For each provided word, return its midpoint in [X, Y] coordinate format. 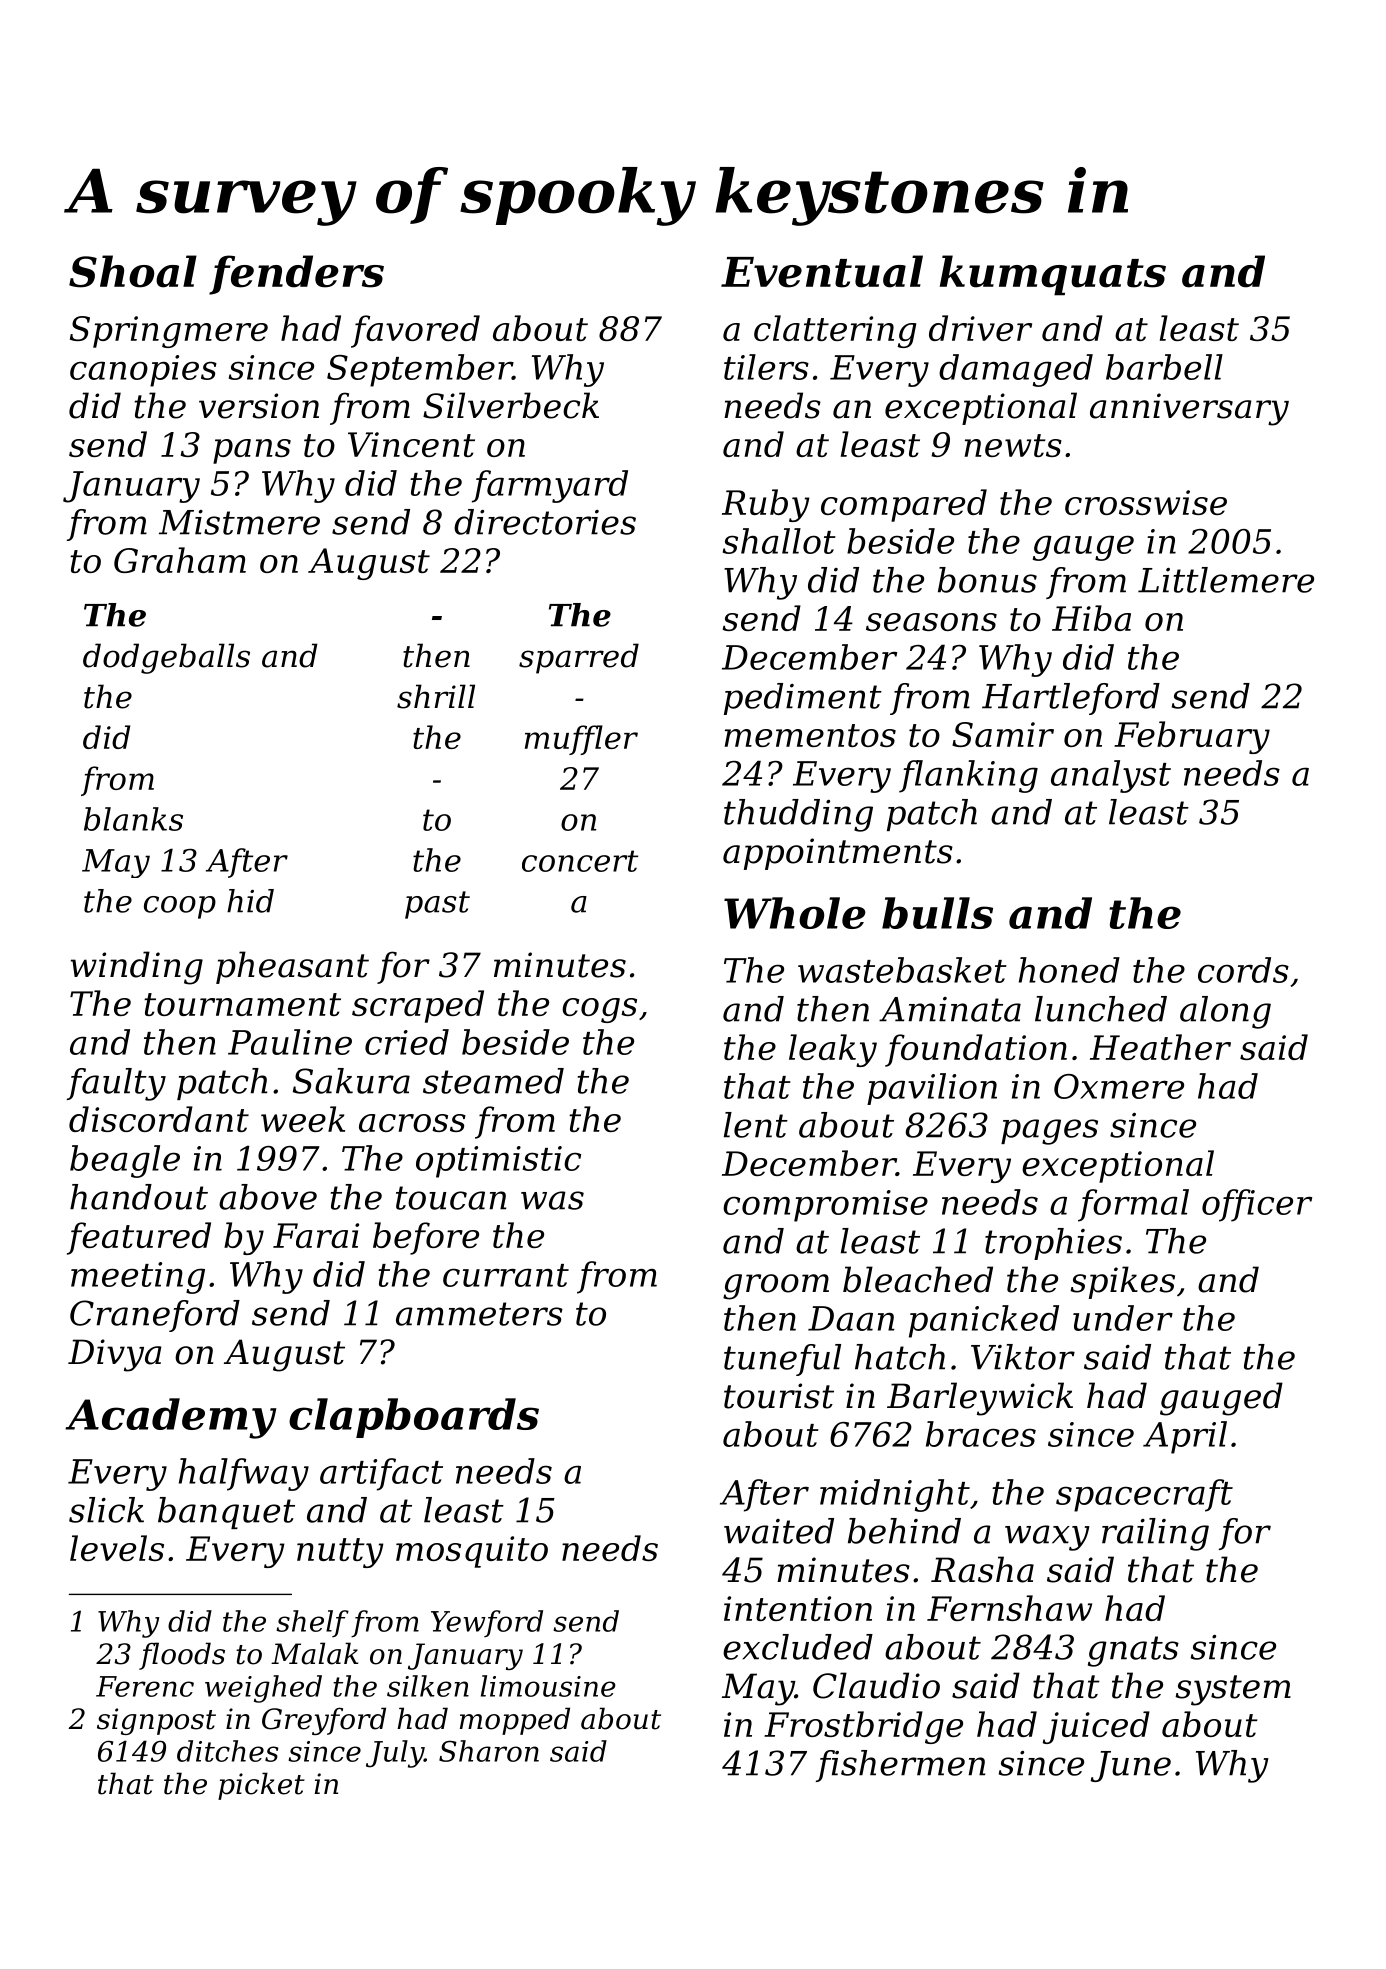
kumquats [1053, 275]
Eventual [822, 271]
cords [1243, 970]
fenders [296, 275]
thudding [798, 815]
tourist [779, 1396]
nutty [340, 1553]
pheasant [292, 967]
